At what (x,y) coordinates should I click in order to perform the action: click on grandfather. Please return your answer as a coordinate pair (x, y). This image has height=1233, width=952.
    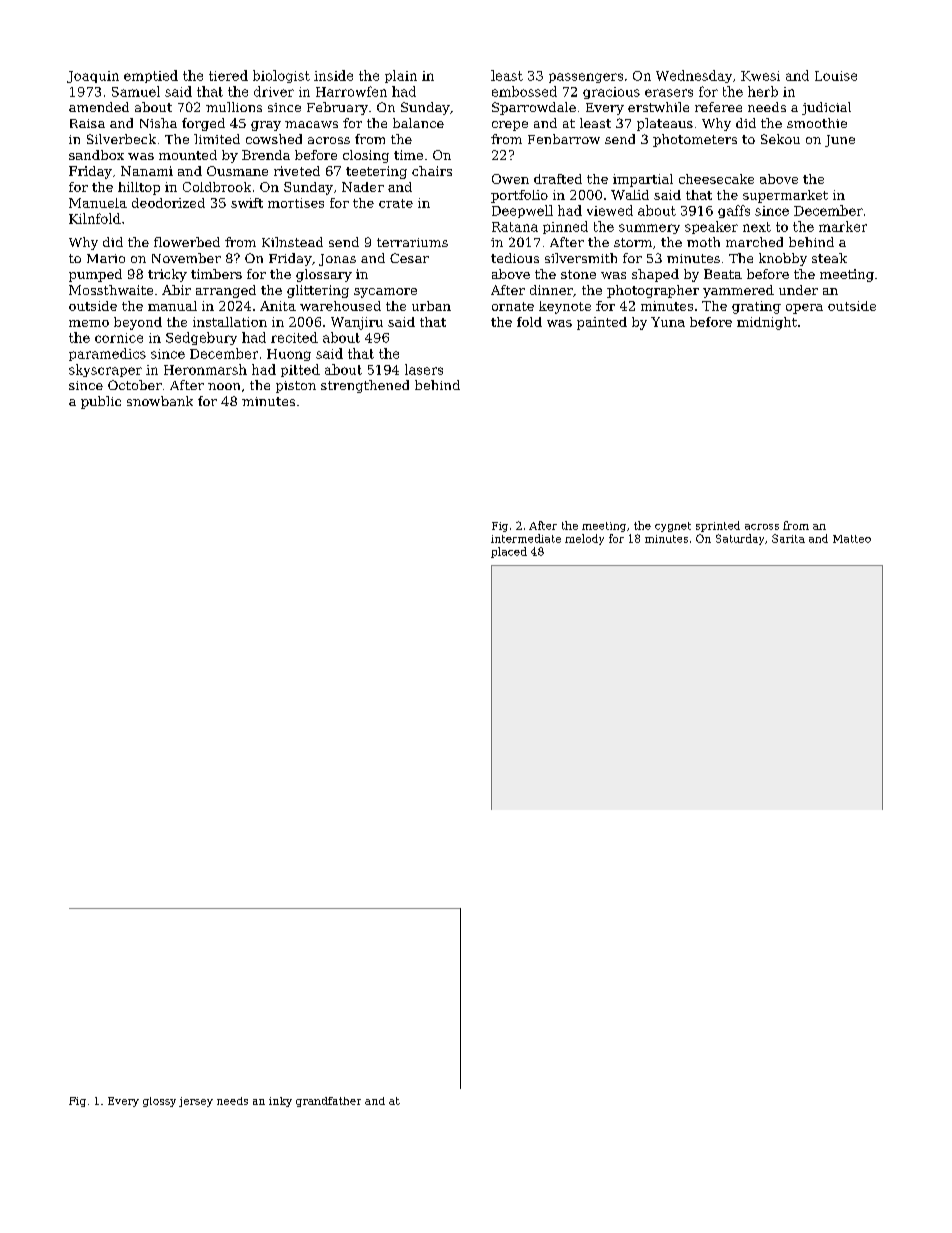
    Looking at the image, I should click on (328, 1102).
